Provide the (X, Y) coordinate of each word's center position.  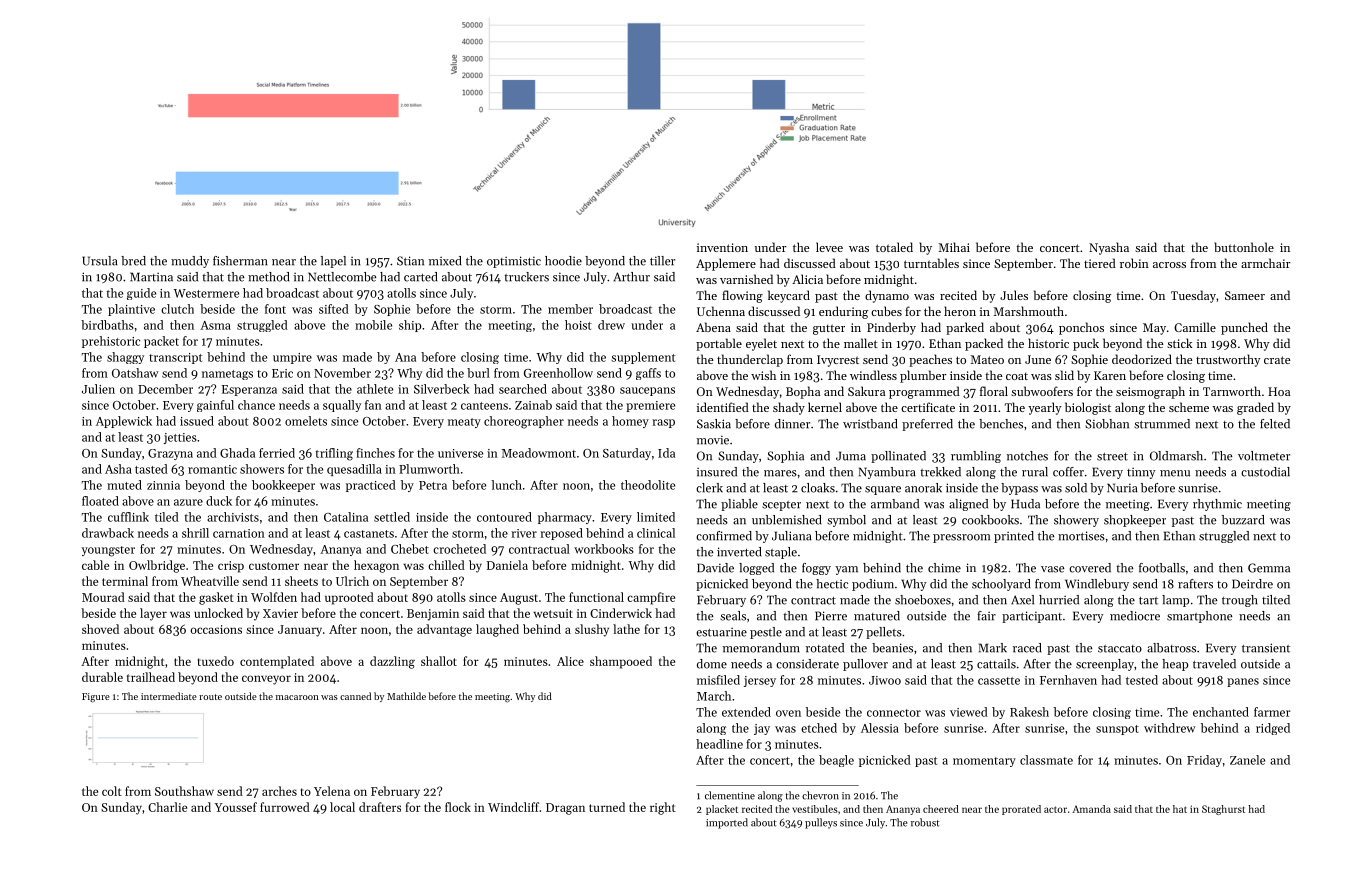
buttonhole (1244, 247)
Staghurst (1223, 810)
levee (829, 247)
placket (722, 810)
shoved (100, 629)
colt (112, 791)
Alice (570, 661)
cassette (999, 681)
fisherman (240, 261)
